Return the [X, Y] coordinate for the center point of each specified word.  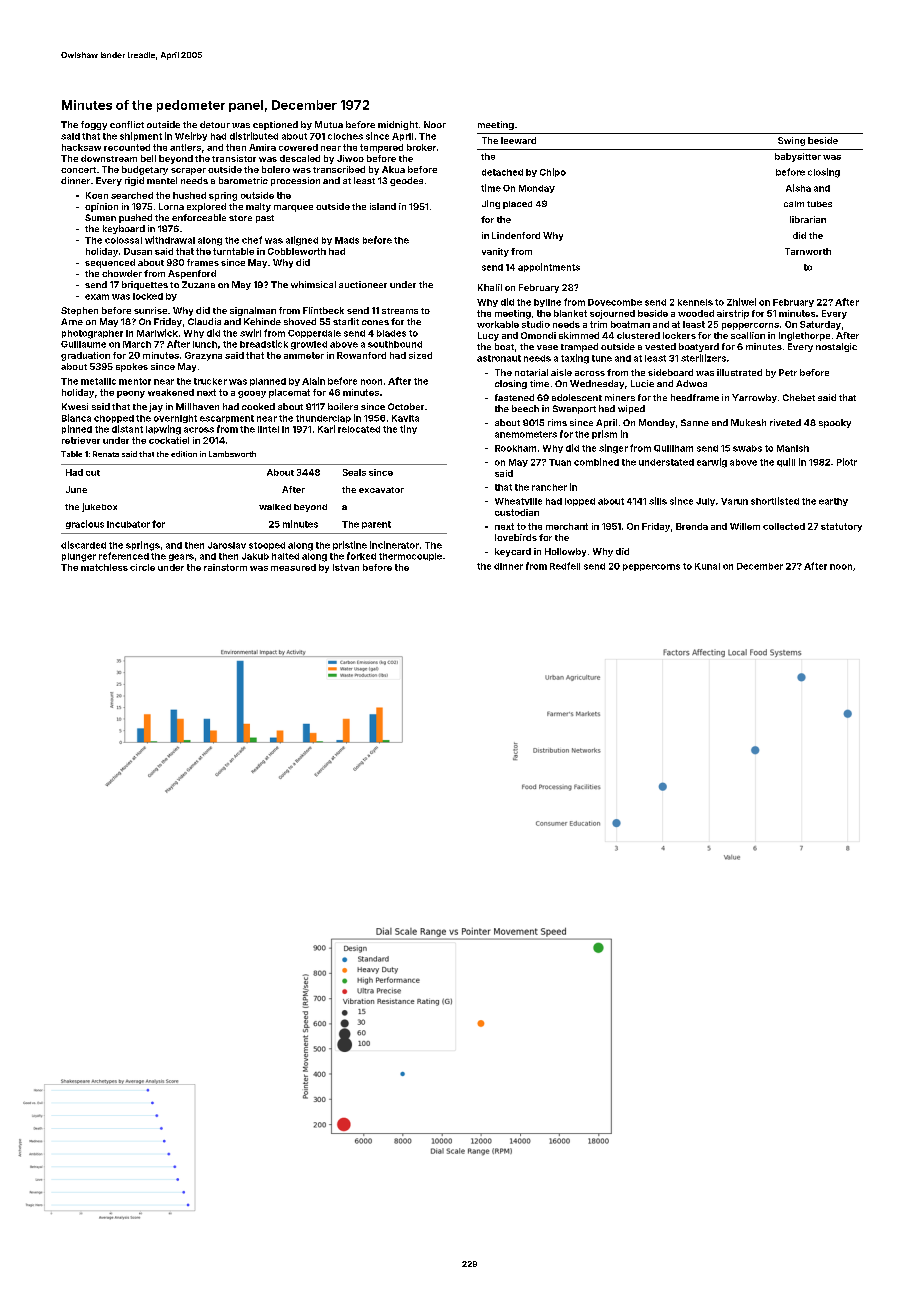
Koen [97, 195]
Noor [435, 124]
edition [184, 454]
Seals [354, 472]
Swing [791, 141]
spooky [835, 423]
